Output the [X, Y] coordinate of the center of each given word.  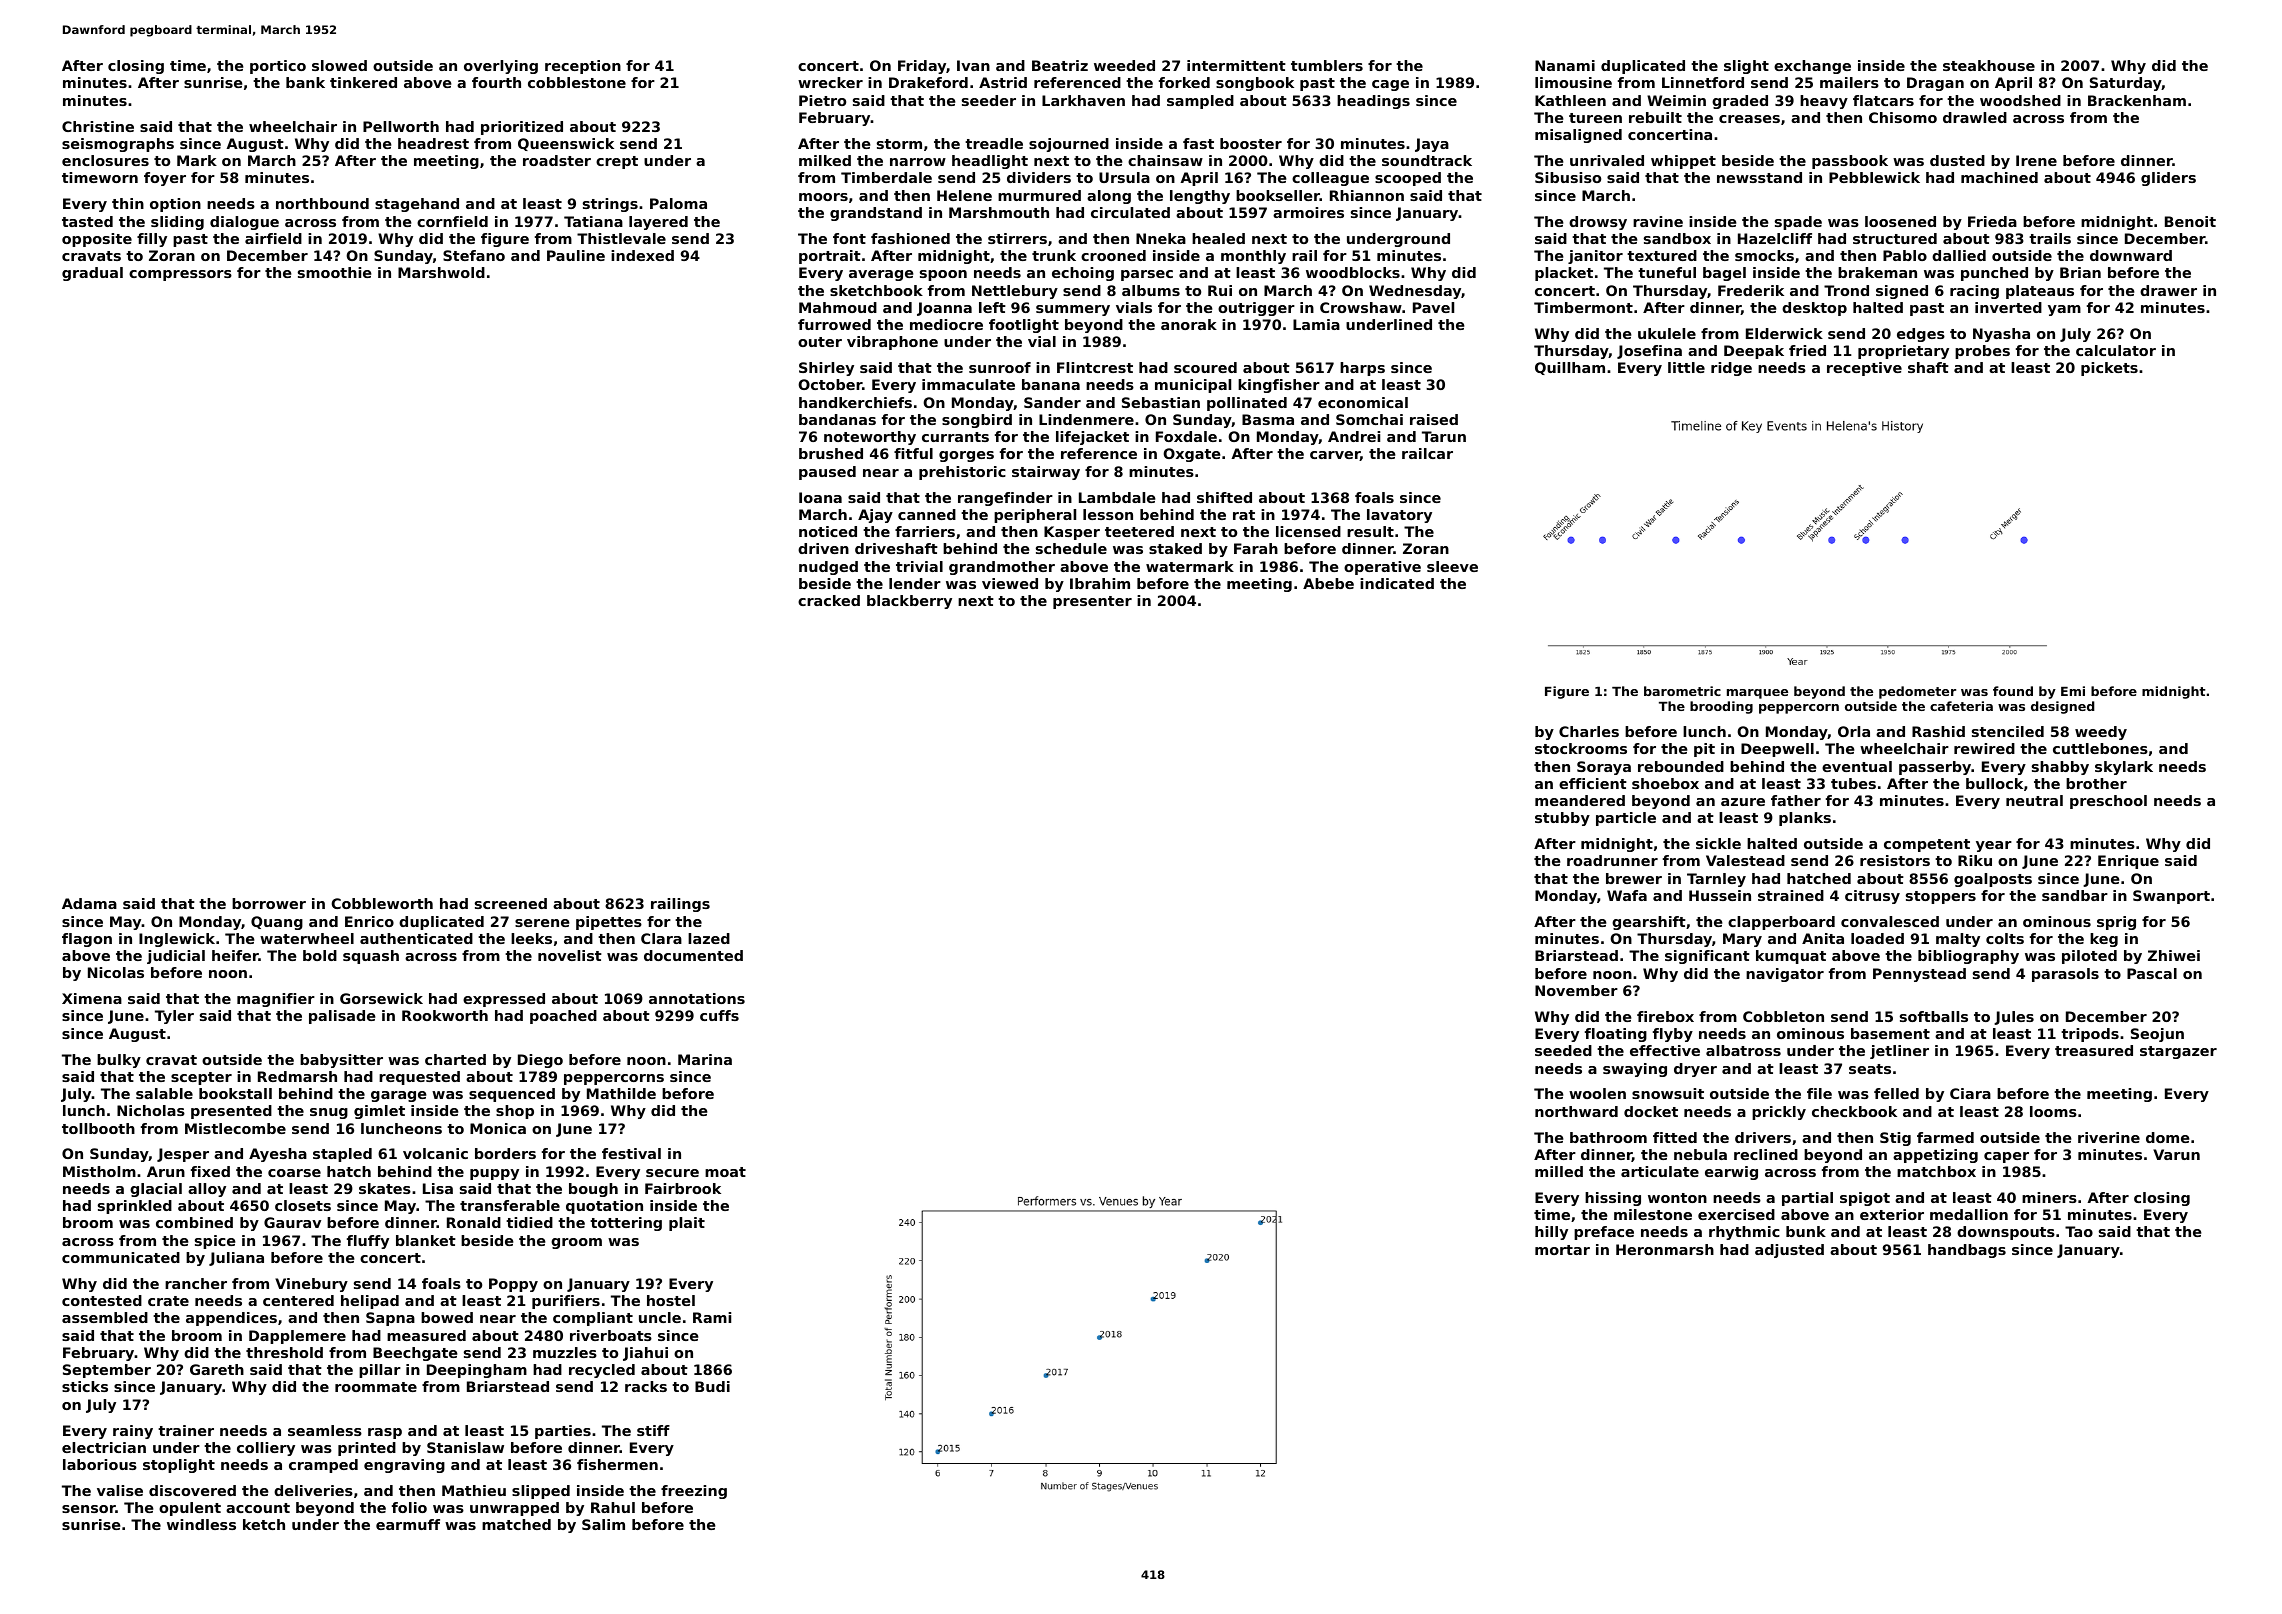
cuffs [719, 1015]
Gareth [217, 1369]
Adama [89, 903]
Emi [2073, 691]
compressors [180, 275]
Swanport [2171, 897]
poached [563, 1017]
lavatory [1399, 516]
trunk [1054, 255]
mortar [1562, 1250]
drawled [1975, 117]
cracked [829, 600]
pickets [2109, 369]
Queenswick [566, 144]
